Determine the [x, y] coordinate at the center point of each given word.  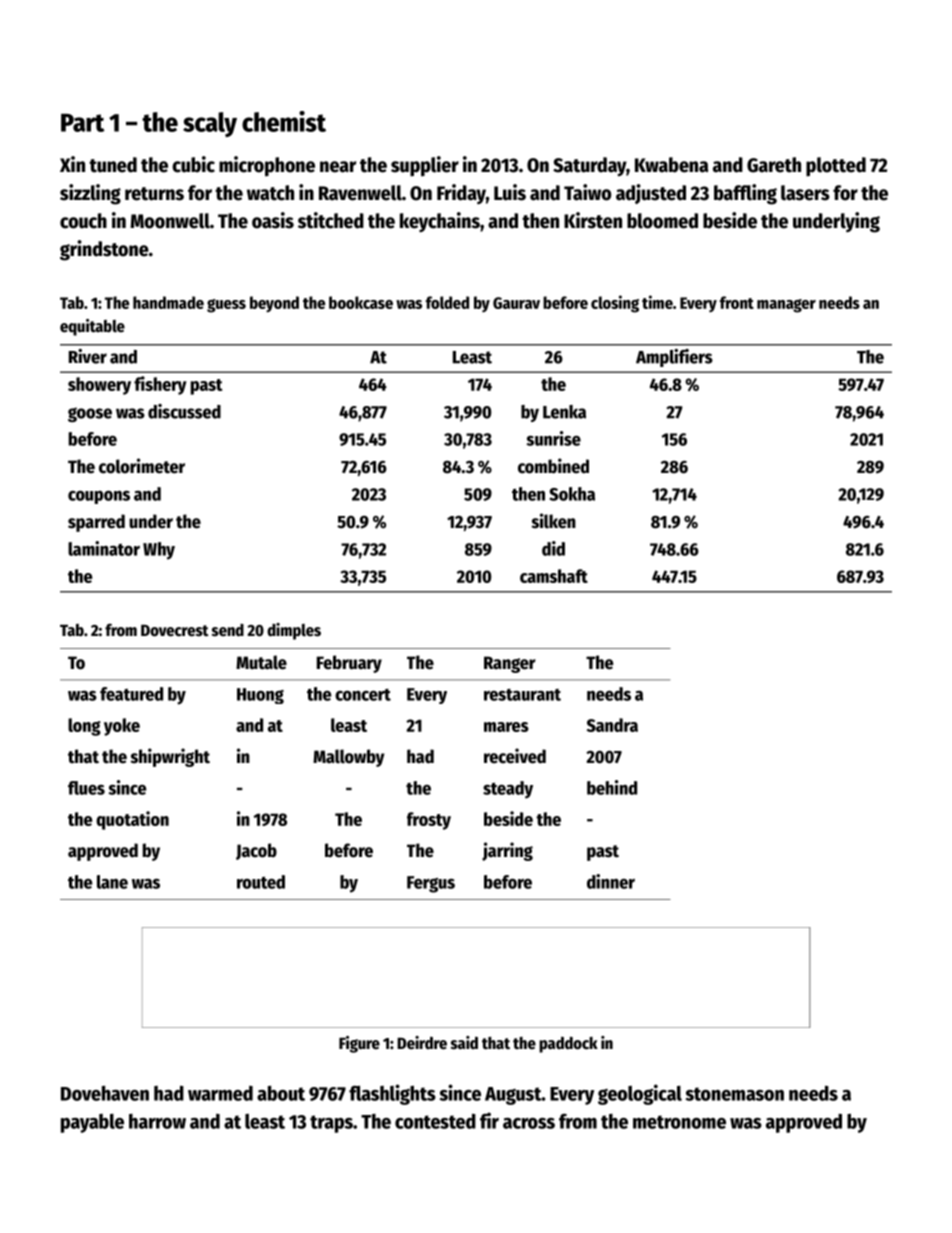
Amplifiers [674, 358]
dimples [294, 631]
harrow [157, 1121]
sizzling [90, 194]
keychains [440, 222]
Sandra [612, 725]
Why [159, 551]
